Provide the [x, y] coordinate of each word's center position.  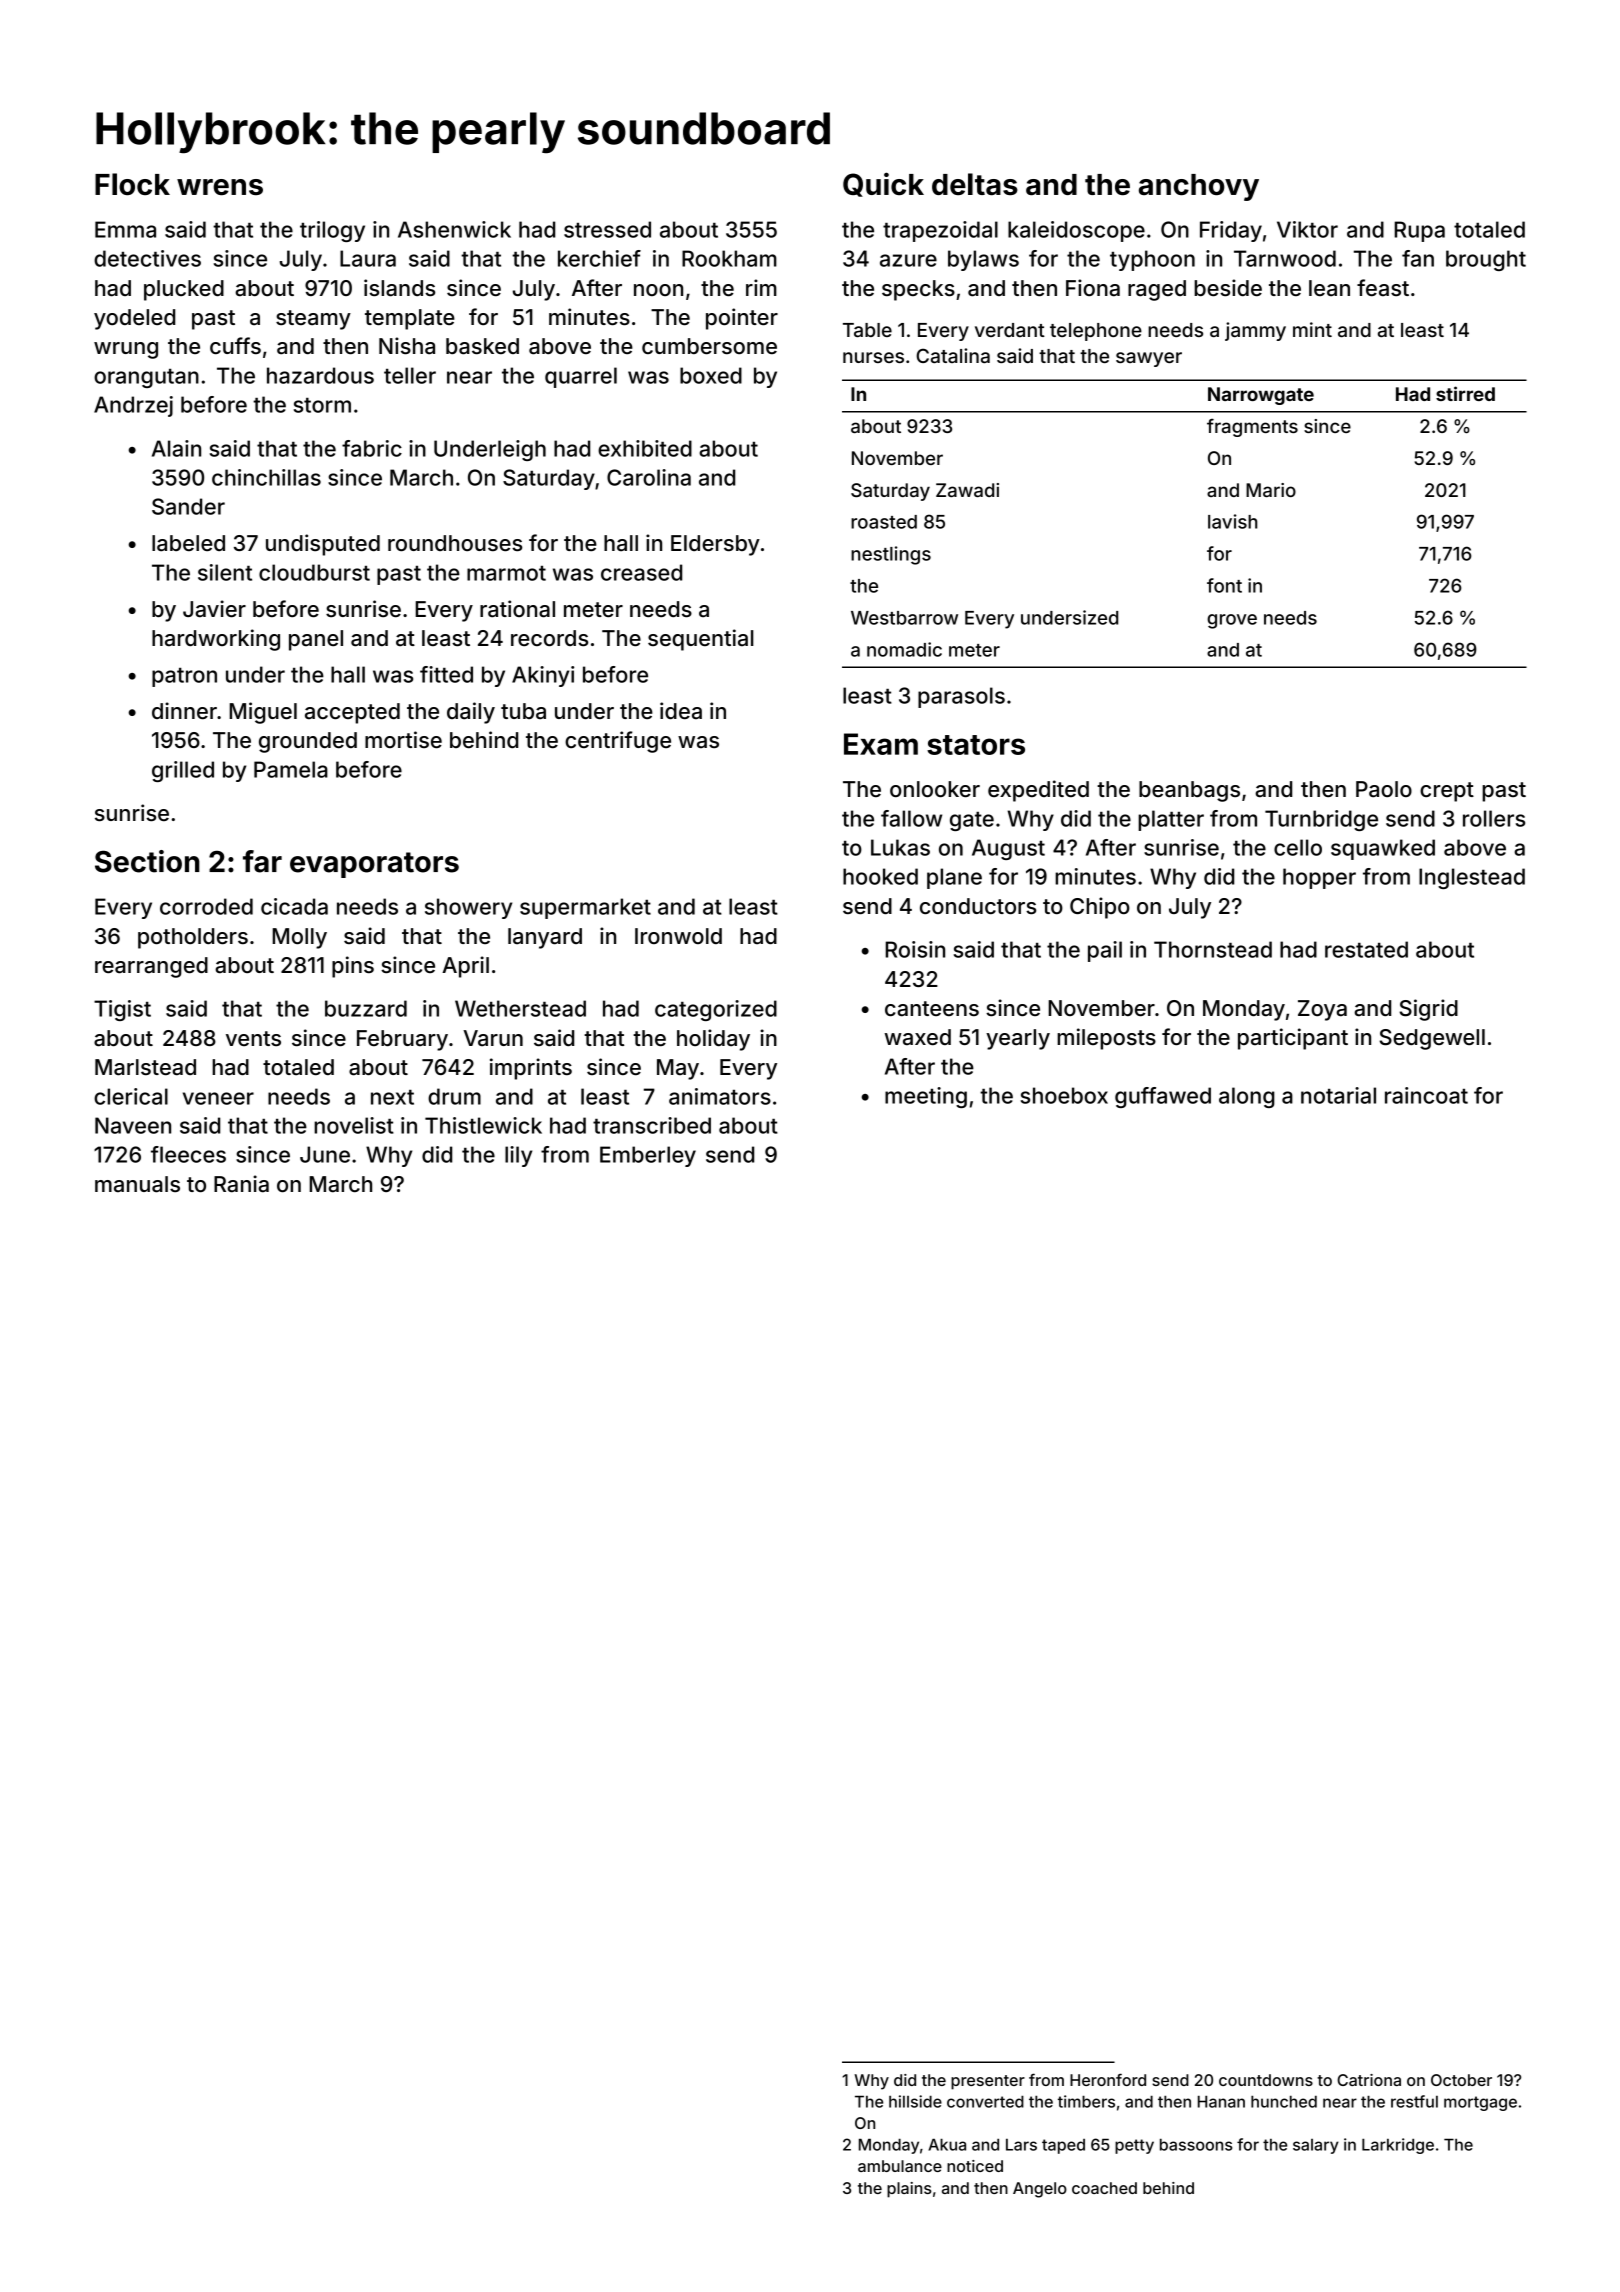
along [1247, 1097]
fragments [1252, 428]
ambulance [900, 2166]
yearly [1018, 1039]
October [1461, 2080]
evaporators [374, 865]
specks [918, 290]
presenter [988, 2082]
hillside [915, 2101]
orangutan [146, 378]
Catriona [1369, 2080]
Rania [241, 1184]
